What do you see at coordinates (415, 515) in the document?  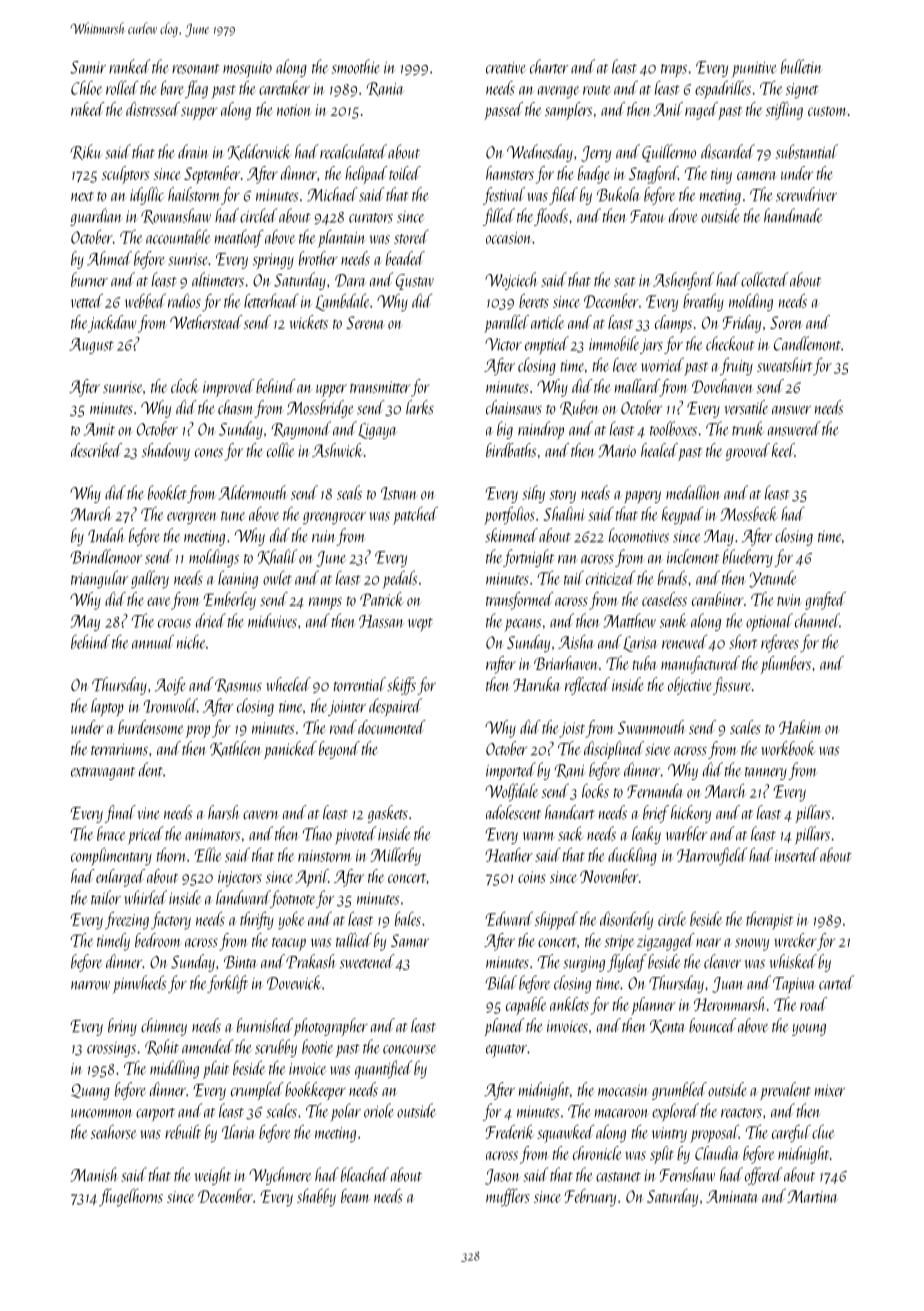 I see `patched` at bounding box center [415, 515].
